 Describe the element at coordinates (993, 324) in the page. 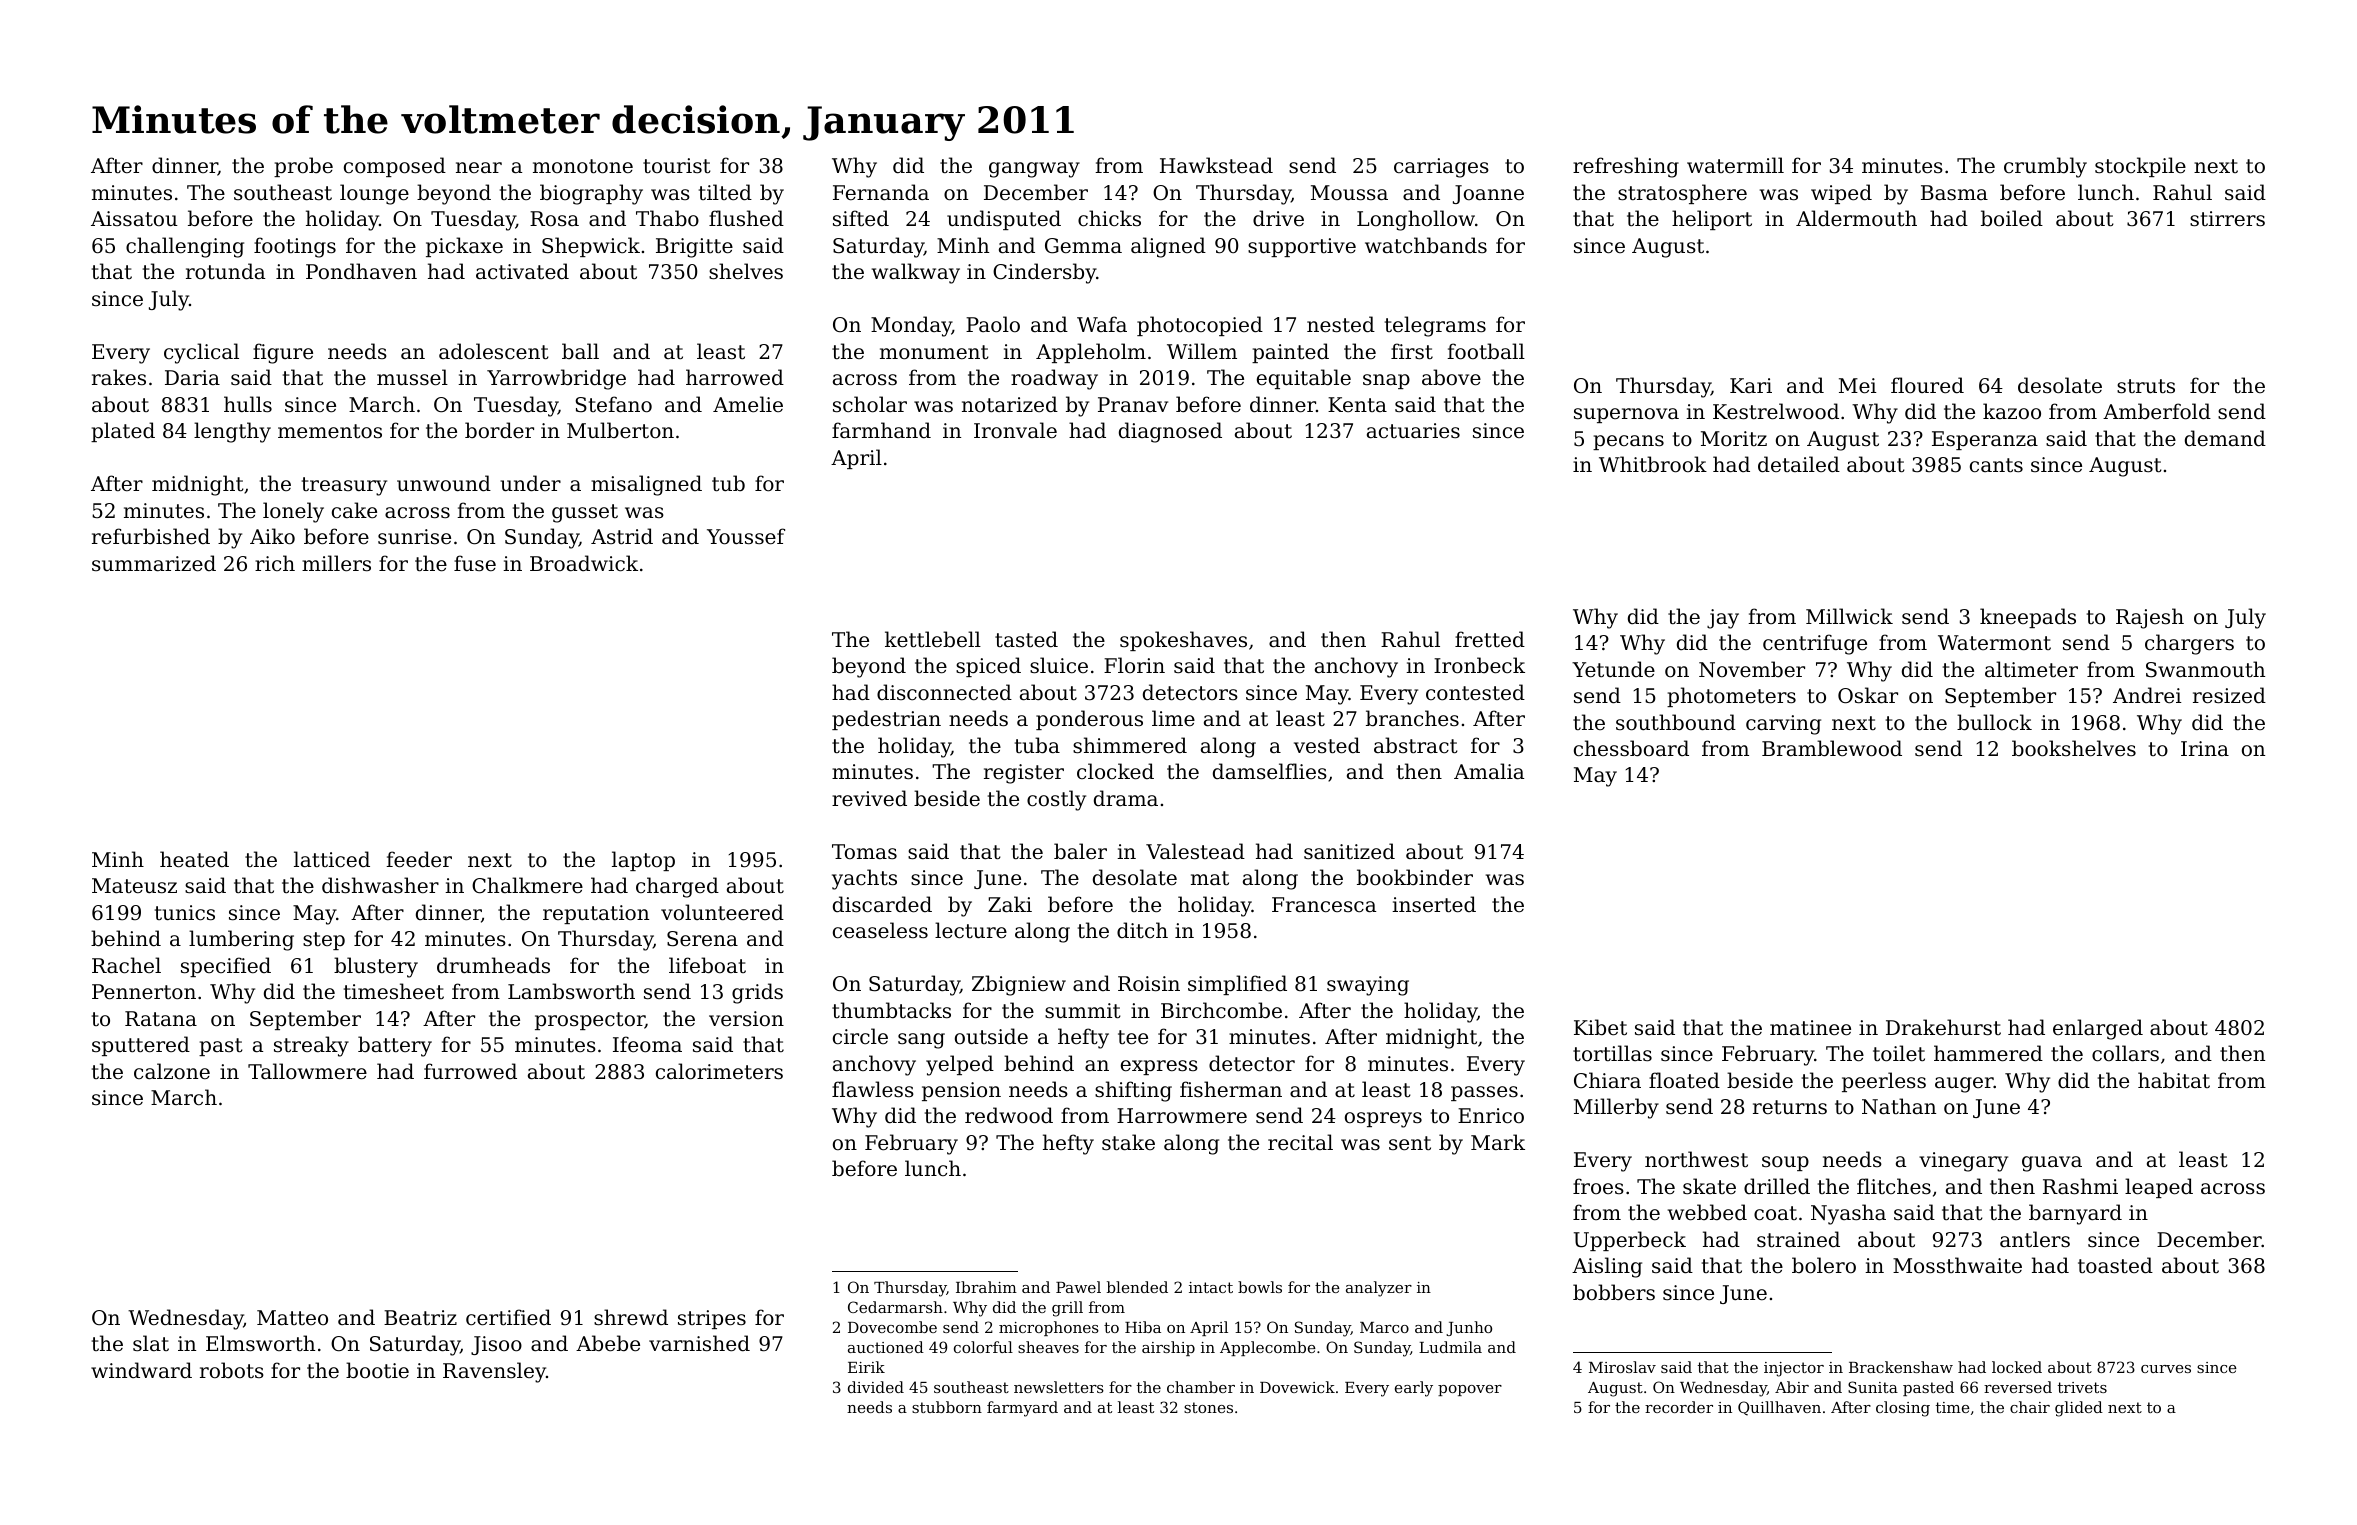

I see `Paolo` at that location.
